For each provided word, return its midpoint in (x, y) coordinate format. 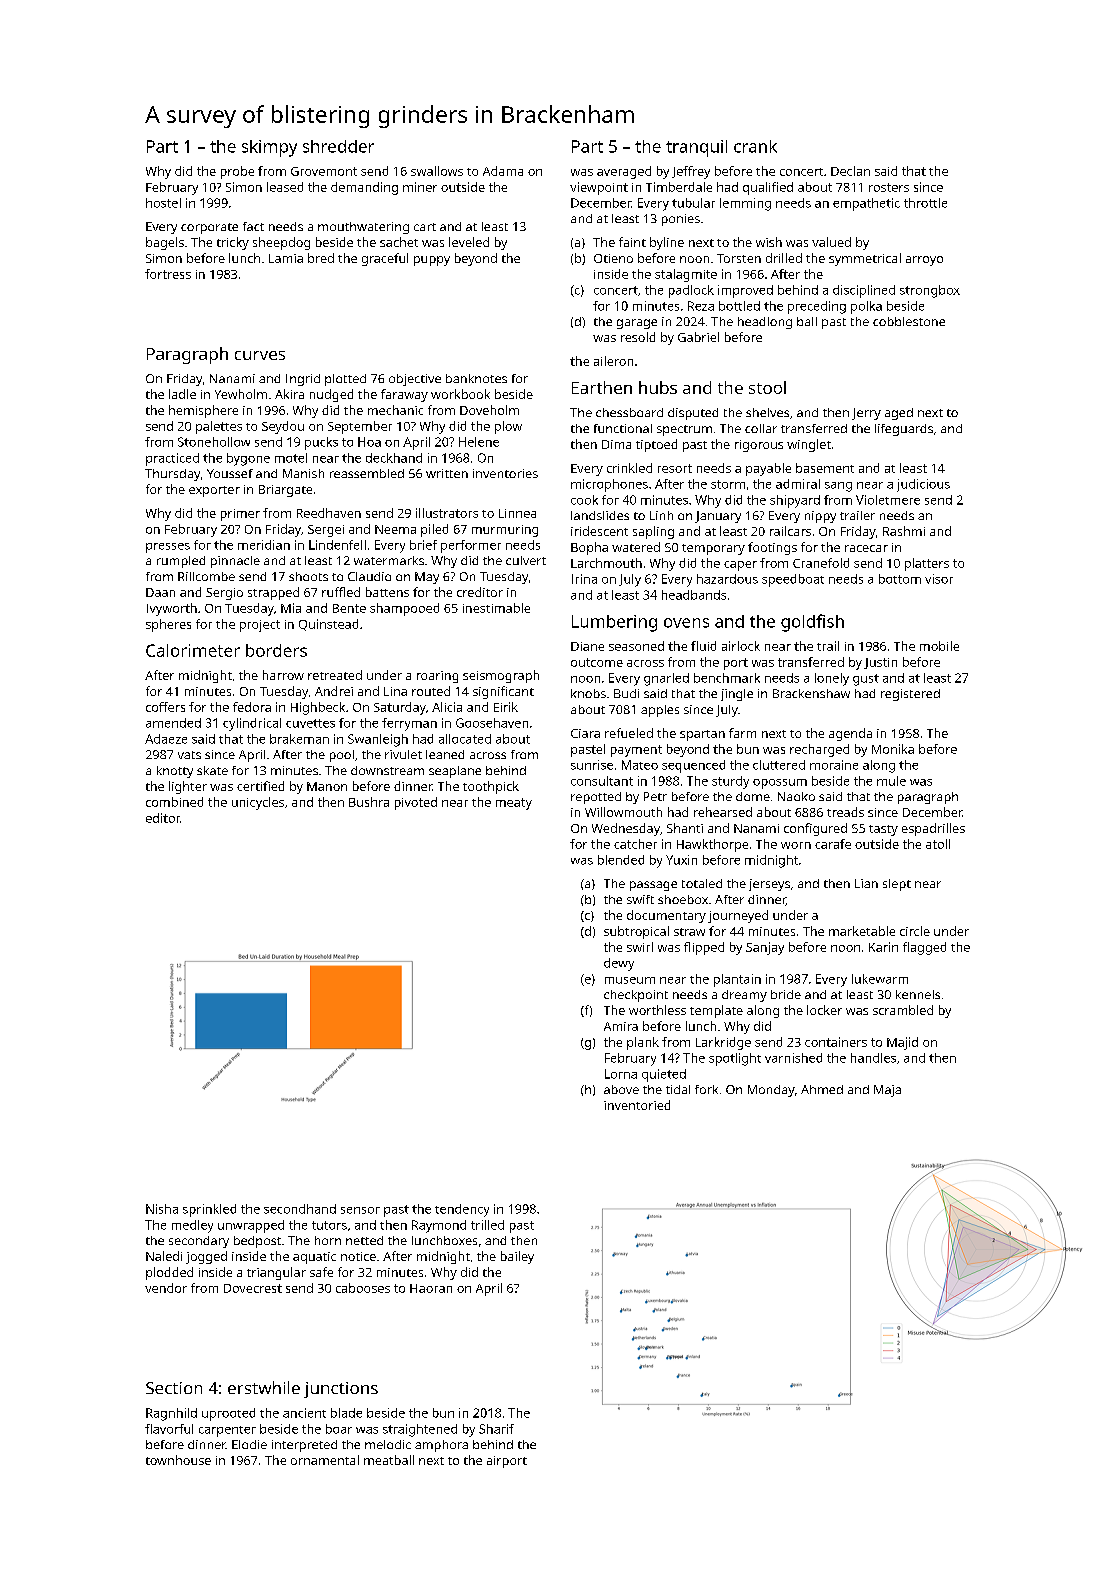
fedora (252, 707)
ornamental (325, 1460)
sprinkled (209, 1210)
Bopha (589, 548)
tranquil (696, 148)
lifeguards (904, 430)
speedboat (793, 580)
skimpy (269, 148)
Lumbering (614, 623)
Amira (621, 1026)
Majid (902, 1043)
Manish (303, 473)
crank (755, 146)
